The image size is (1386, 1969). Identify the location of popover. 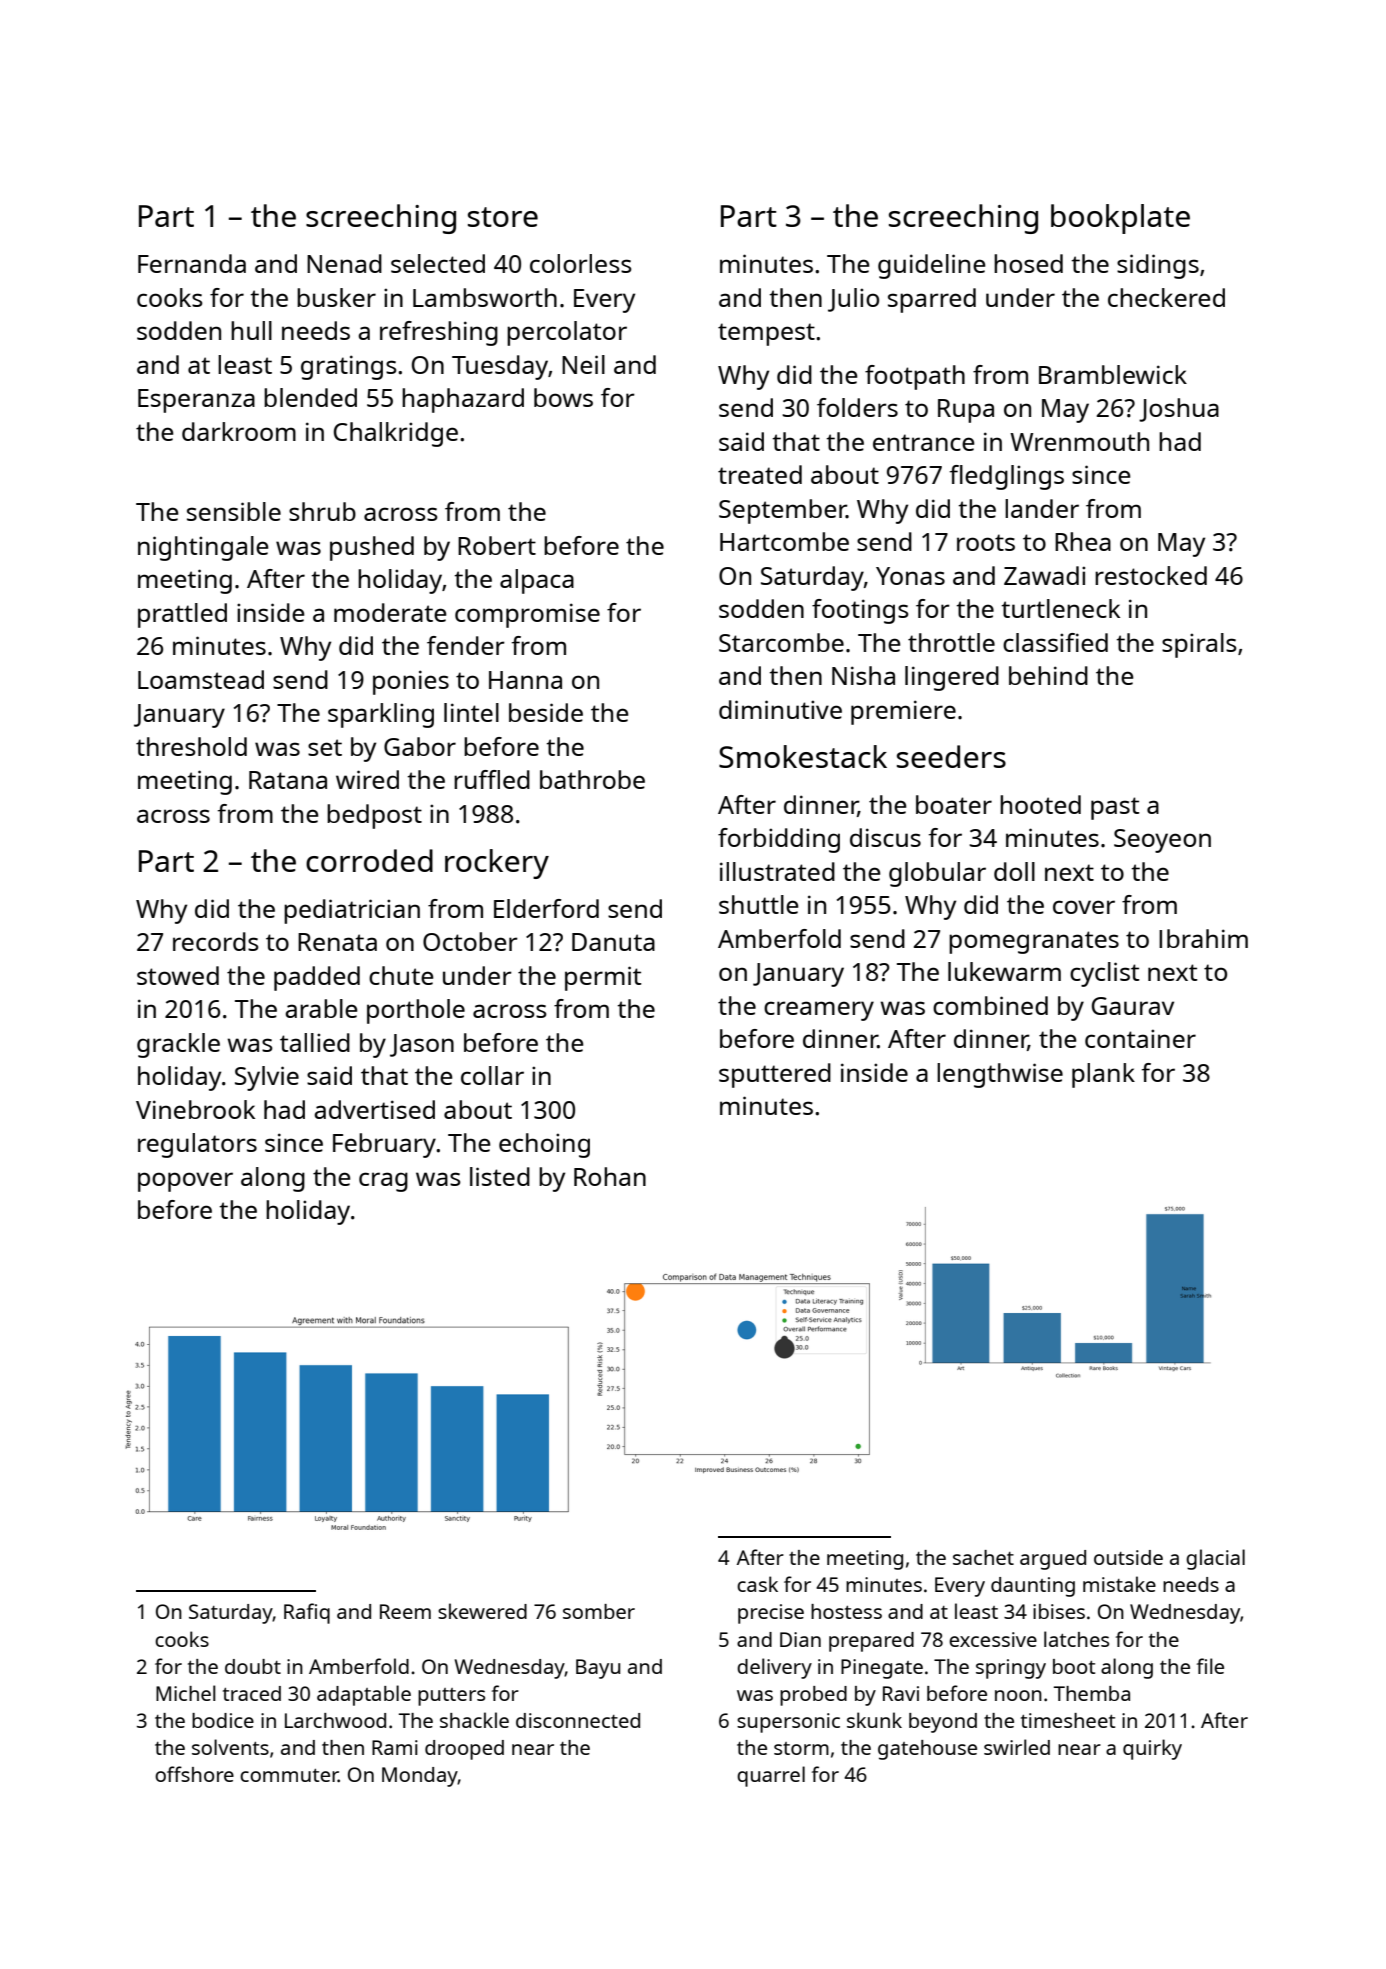
(185, 1182).
